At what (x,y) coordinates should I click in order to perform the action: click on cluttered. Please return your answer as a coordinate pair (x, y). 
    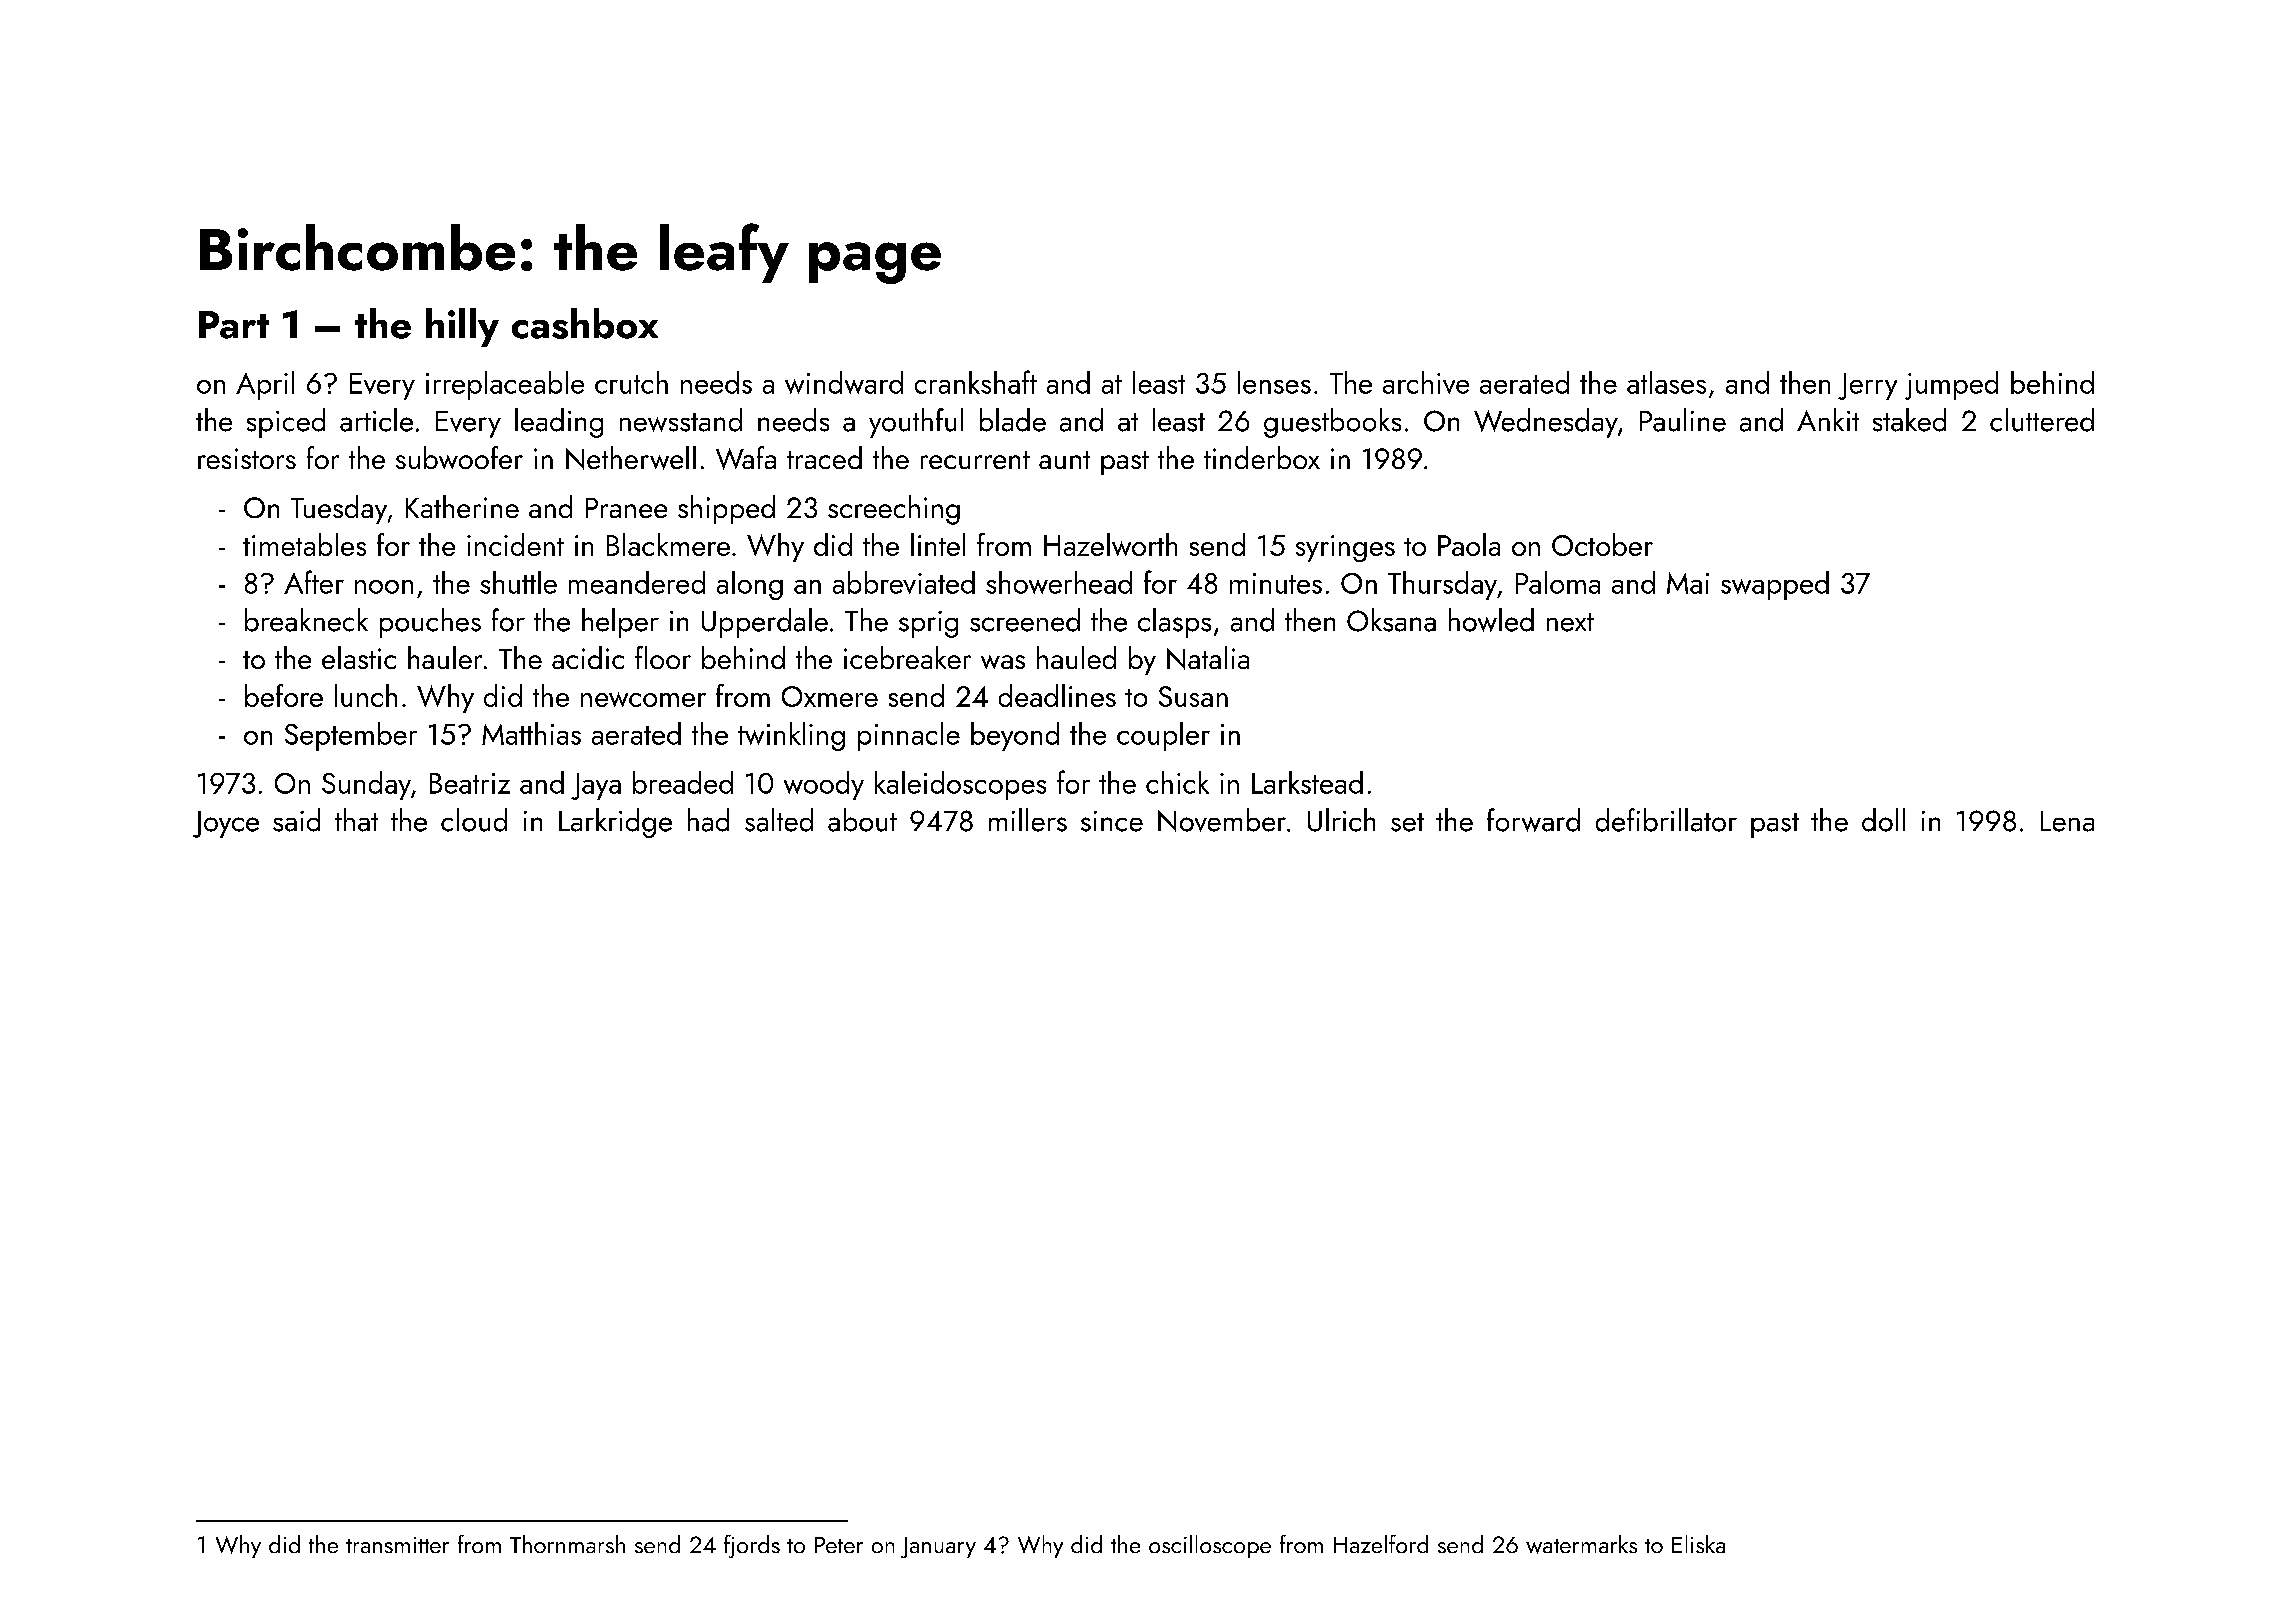
    Looking at the image, I should click on (2042, 420).
